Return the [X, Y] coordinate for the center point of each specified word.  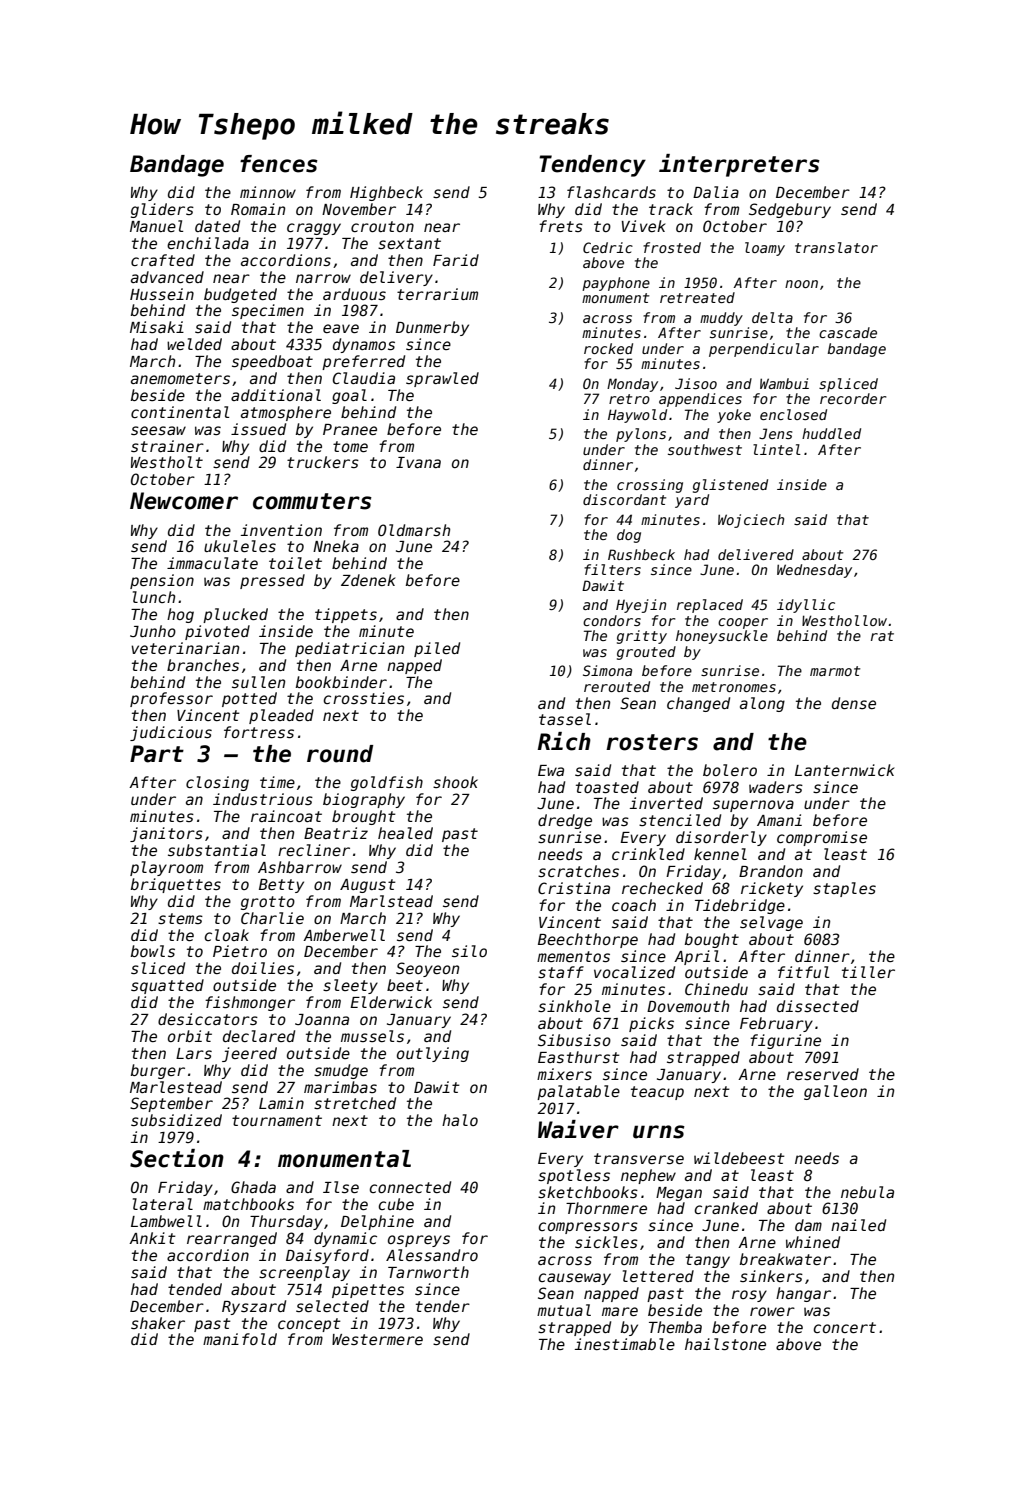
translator [836, 247]
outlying [433, 1054]
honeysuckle [722, 637]
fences [279, 164]
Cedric [608, 247]
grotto [268, 903]
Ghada [253, 1187]
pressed [272, 581]
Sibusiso [574, 1040]
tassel [565, 719]
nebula [867, 1192]
